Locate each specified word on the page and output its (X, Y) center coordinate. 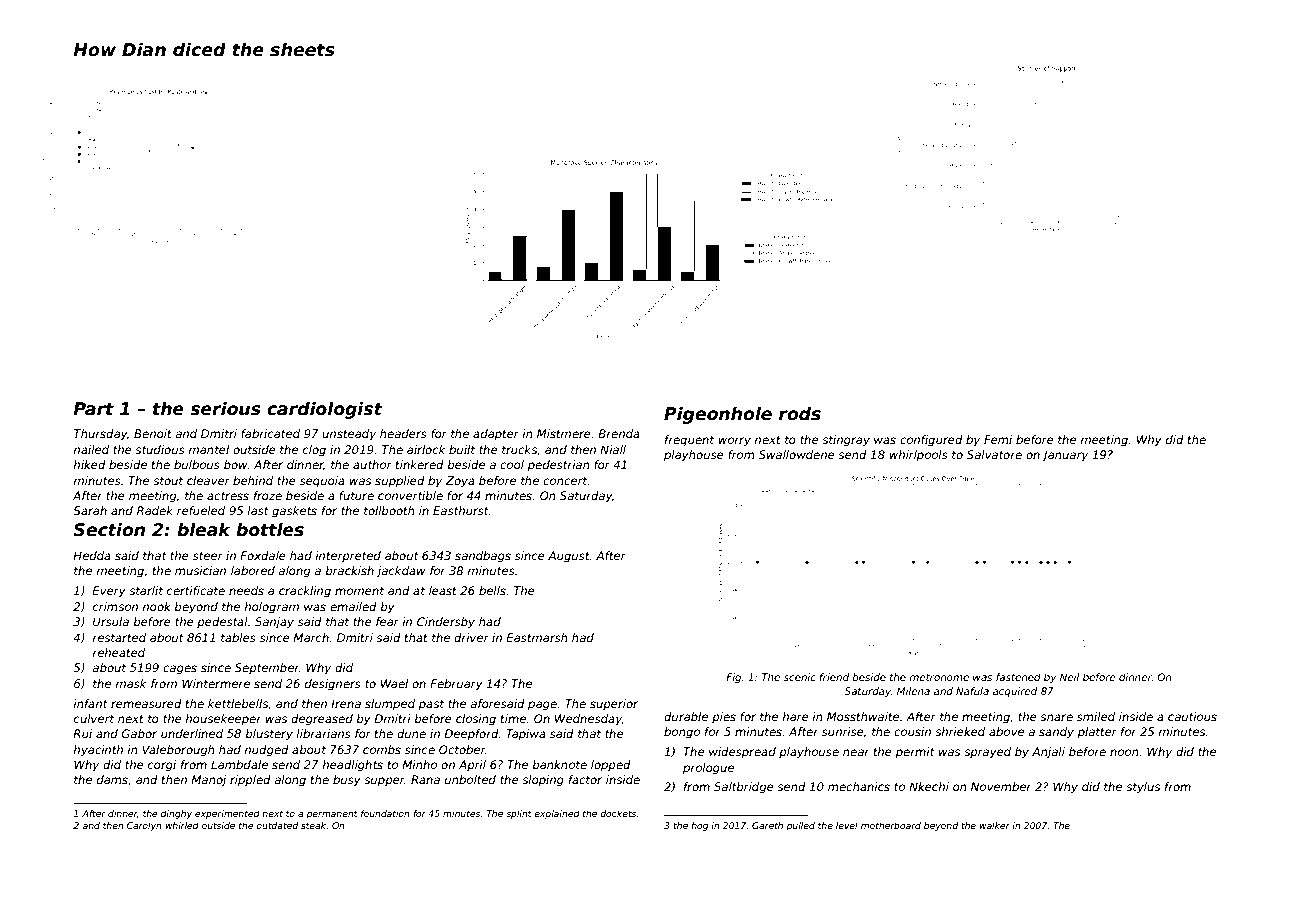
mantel (208, 449)
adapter (496, 435)
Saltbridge (744, 788)
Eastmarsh (537, 637)
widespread (742, 753)
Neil (1069, 677)
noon (1124, 752)
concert (565, 481)
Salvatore (994, 454)
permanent (332, 814)
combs (382, 749)
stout (168, 481)
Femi (998, 439)
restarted (119, 637)
